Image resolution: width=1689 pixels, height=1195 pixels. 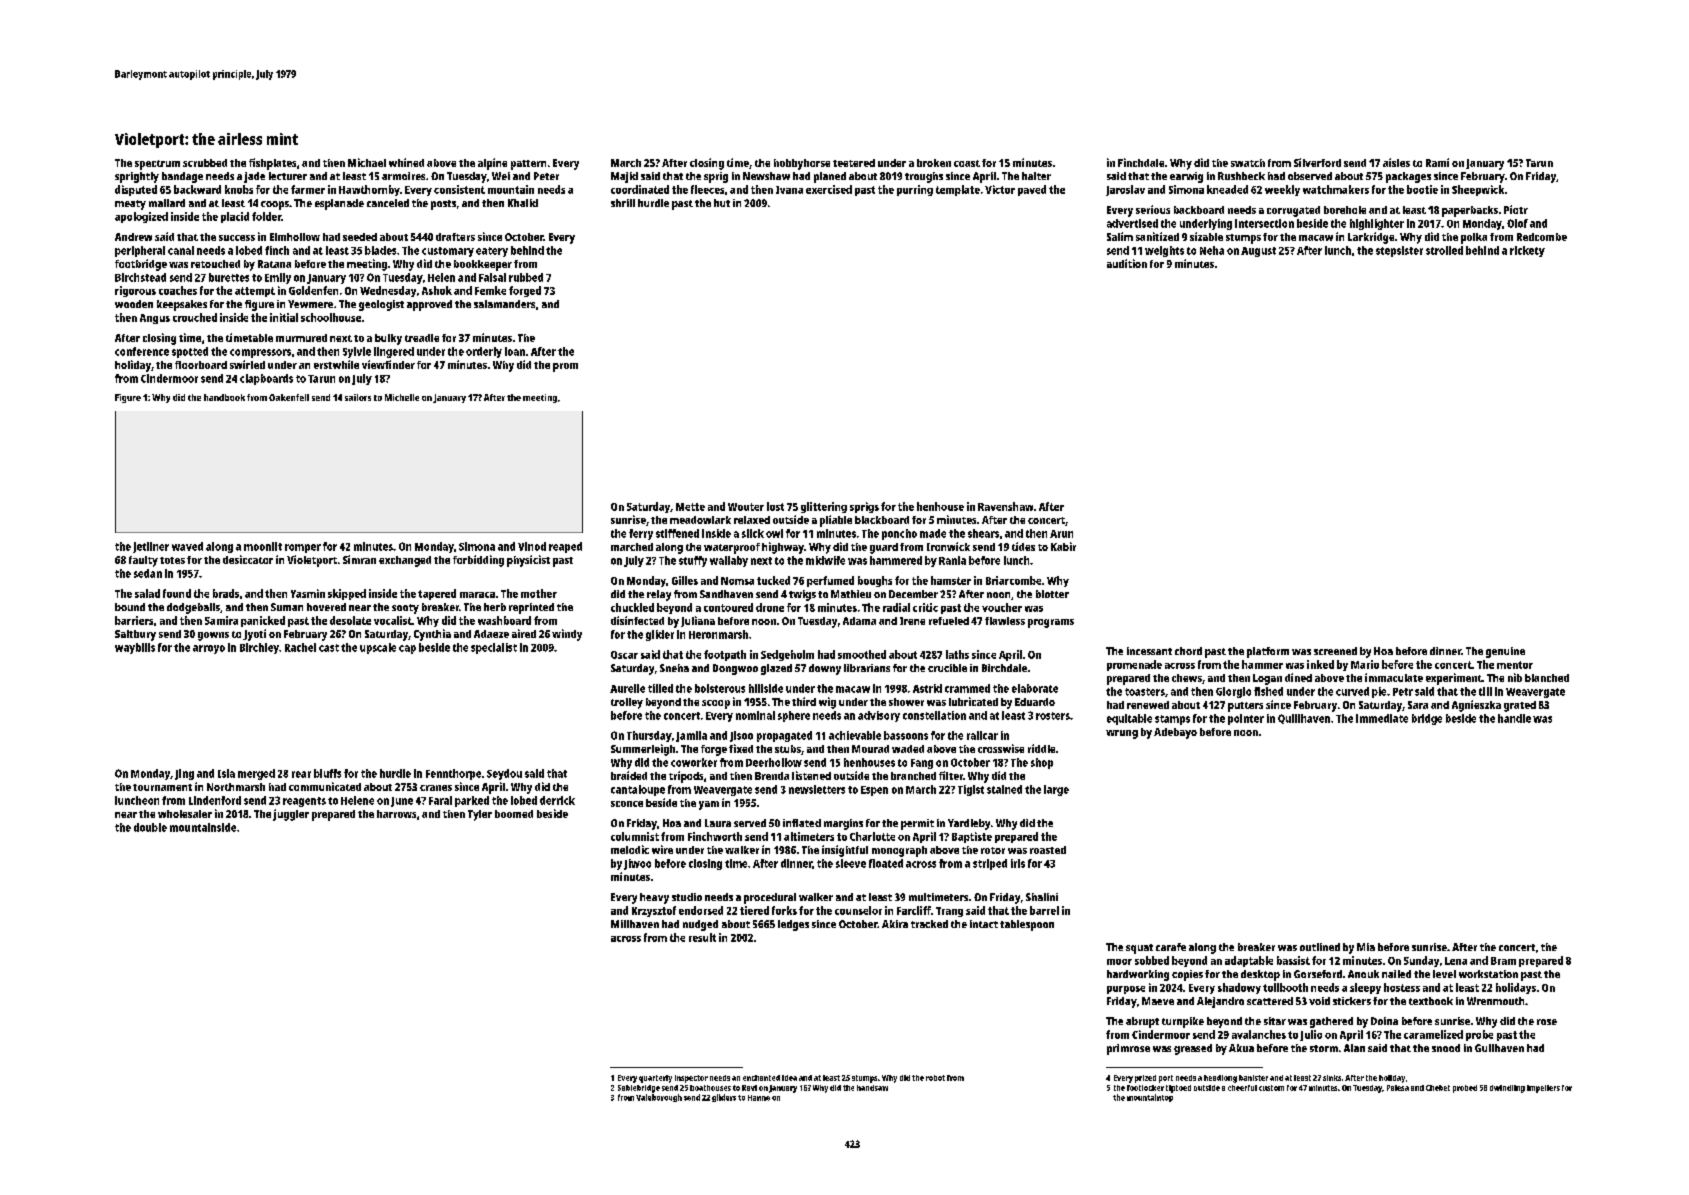 I want to click on Kabir, so click(x=1063, y=546).
